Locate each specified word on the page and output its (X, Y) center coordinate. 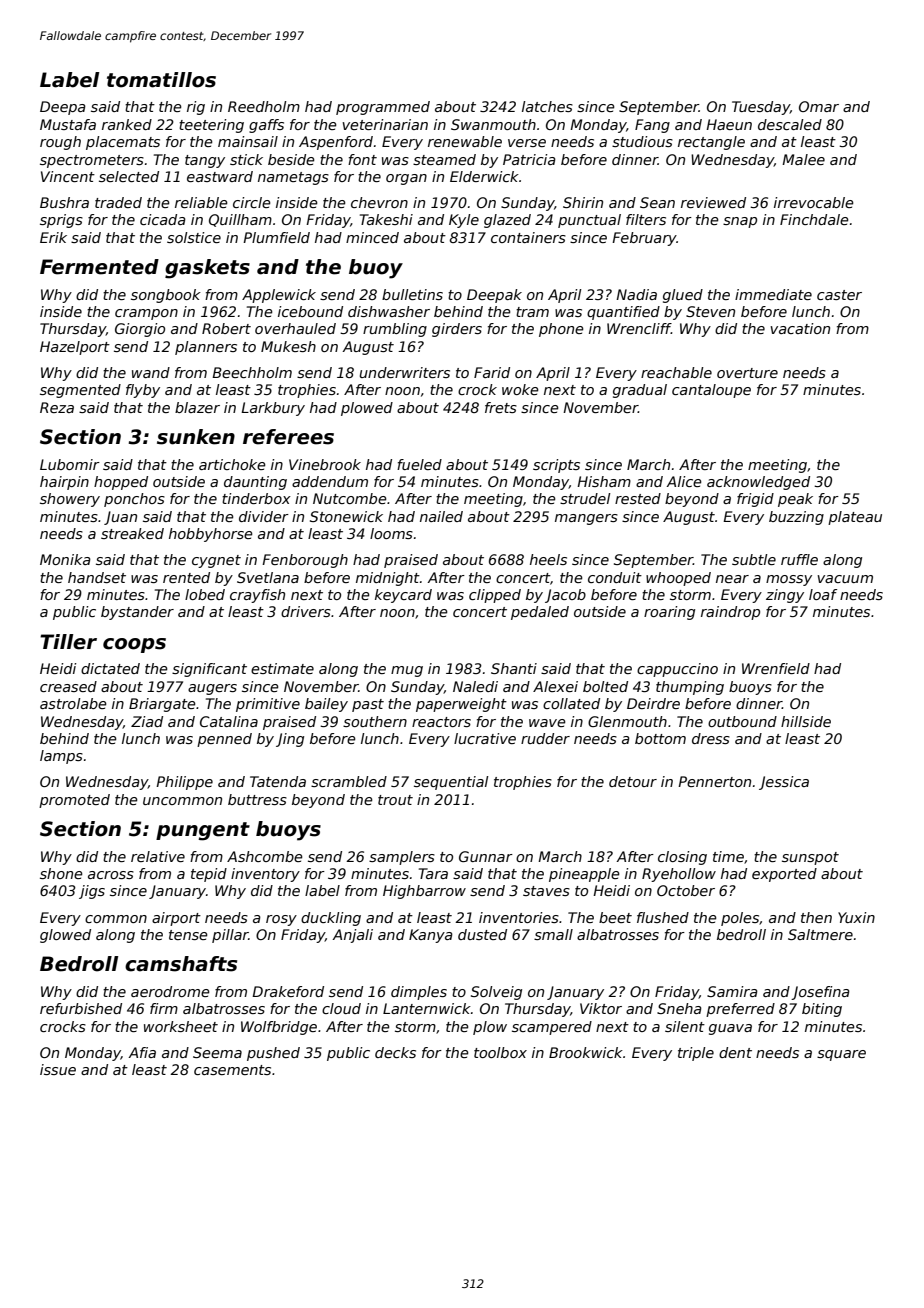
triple (696, 1054)
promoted (74, 801)
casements (232, 1070)
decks (395, 1052)
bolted (605, 686)
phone (561, 330)
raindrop (730, 613)
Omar (819, 106)
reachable (676, 372)
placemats (123, 143)
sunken (196, 437)
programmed (383, 108)
